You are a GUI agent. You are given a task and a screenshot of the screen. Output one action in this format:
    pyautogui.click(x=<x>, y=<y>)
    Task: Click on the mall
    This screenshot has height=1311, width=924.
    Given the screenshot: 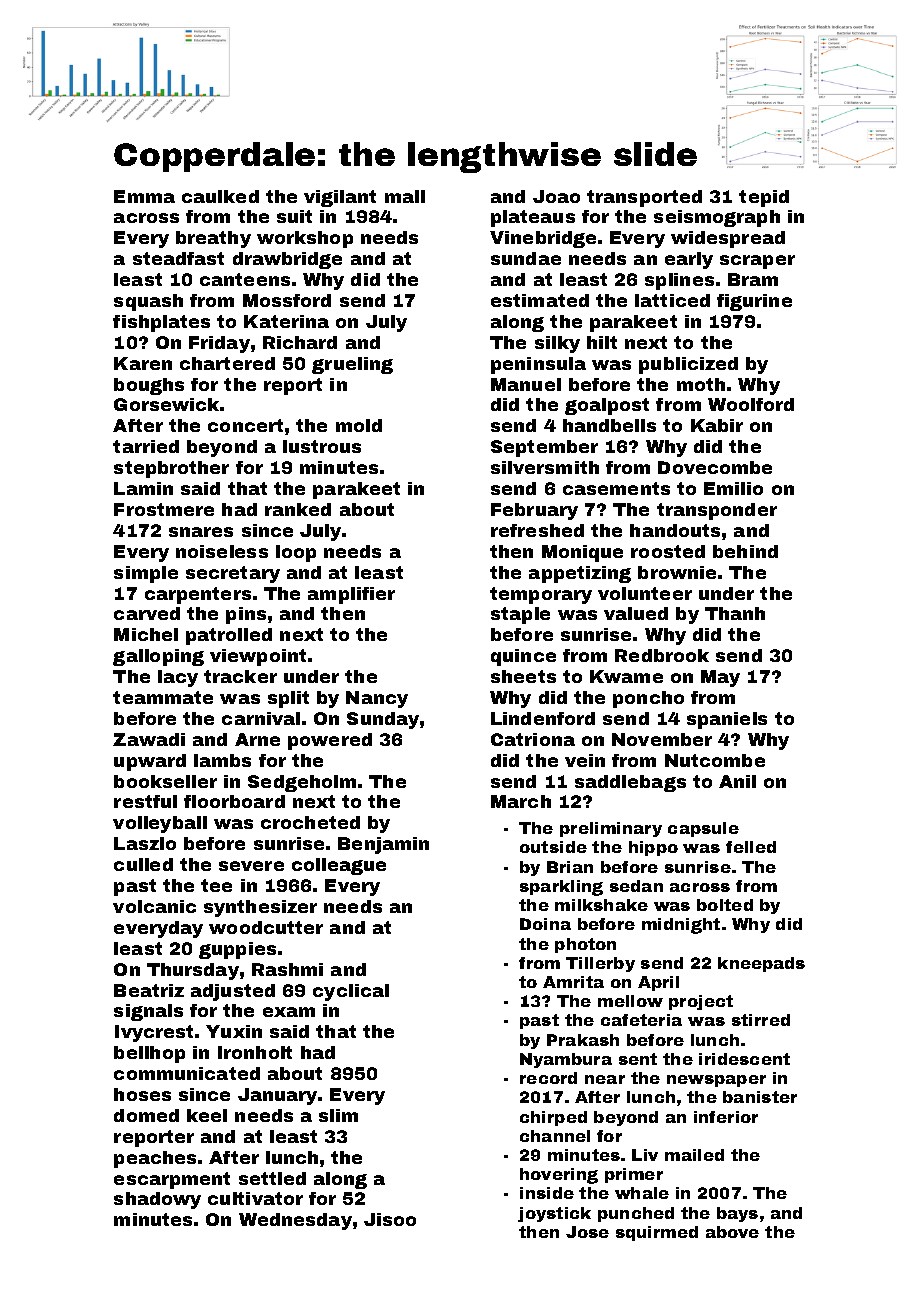 What is the action you would take?
    pyautogui.click(x=405, y=196)
